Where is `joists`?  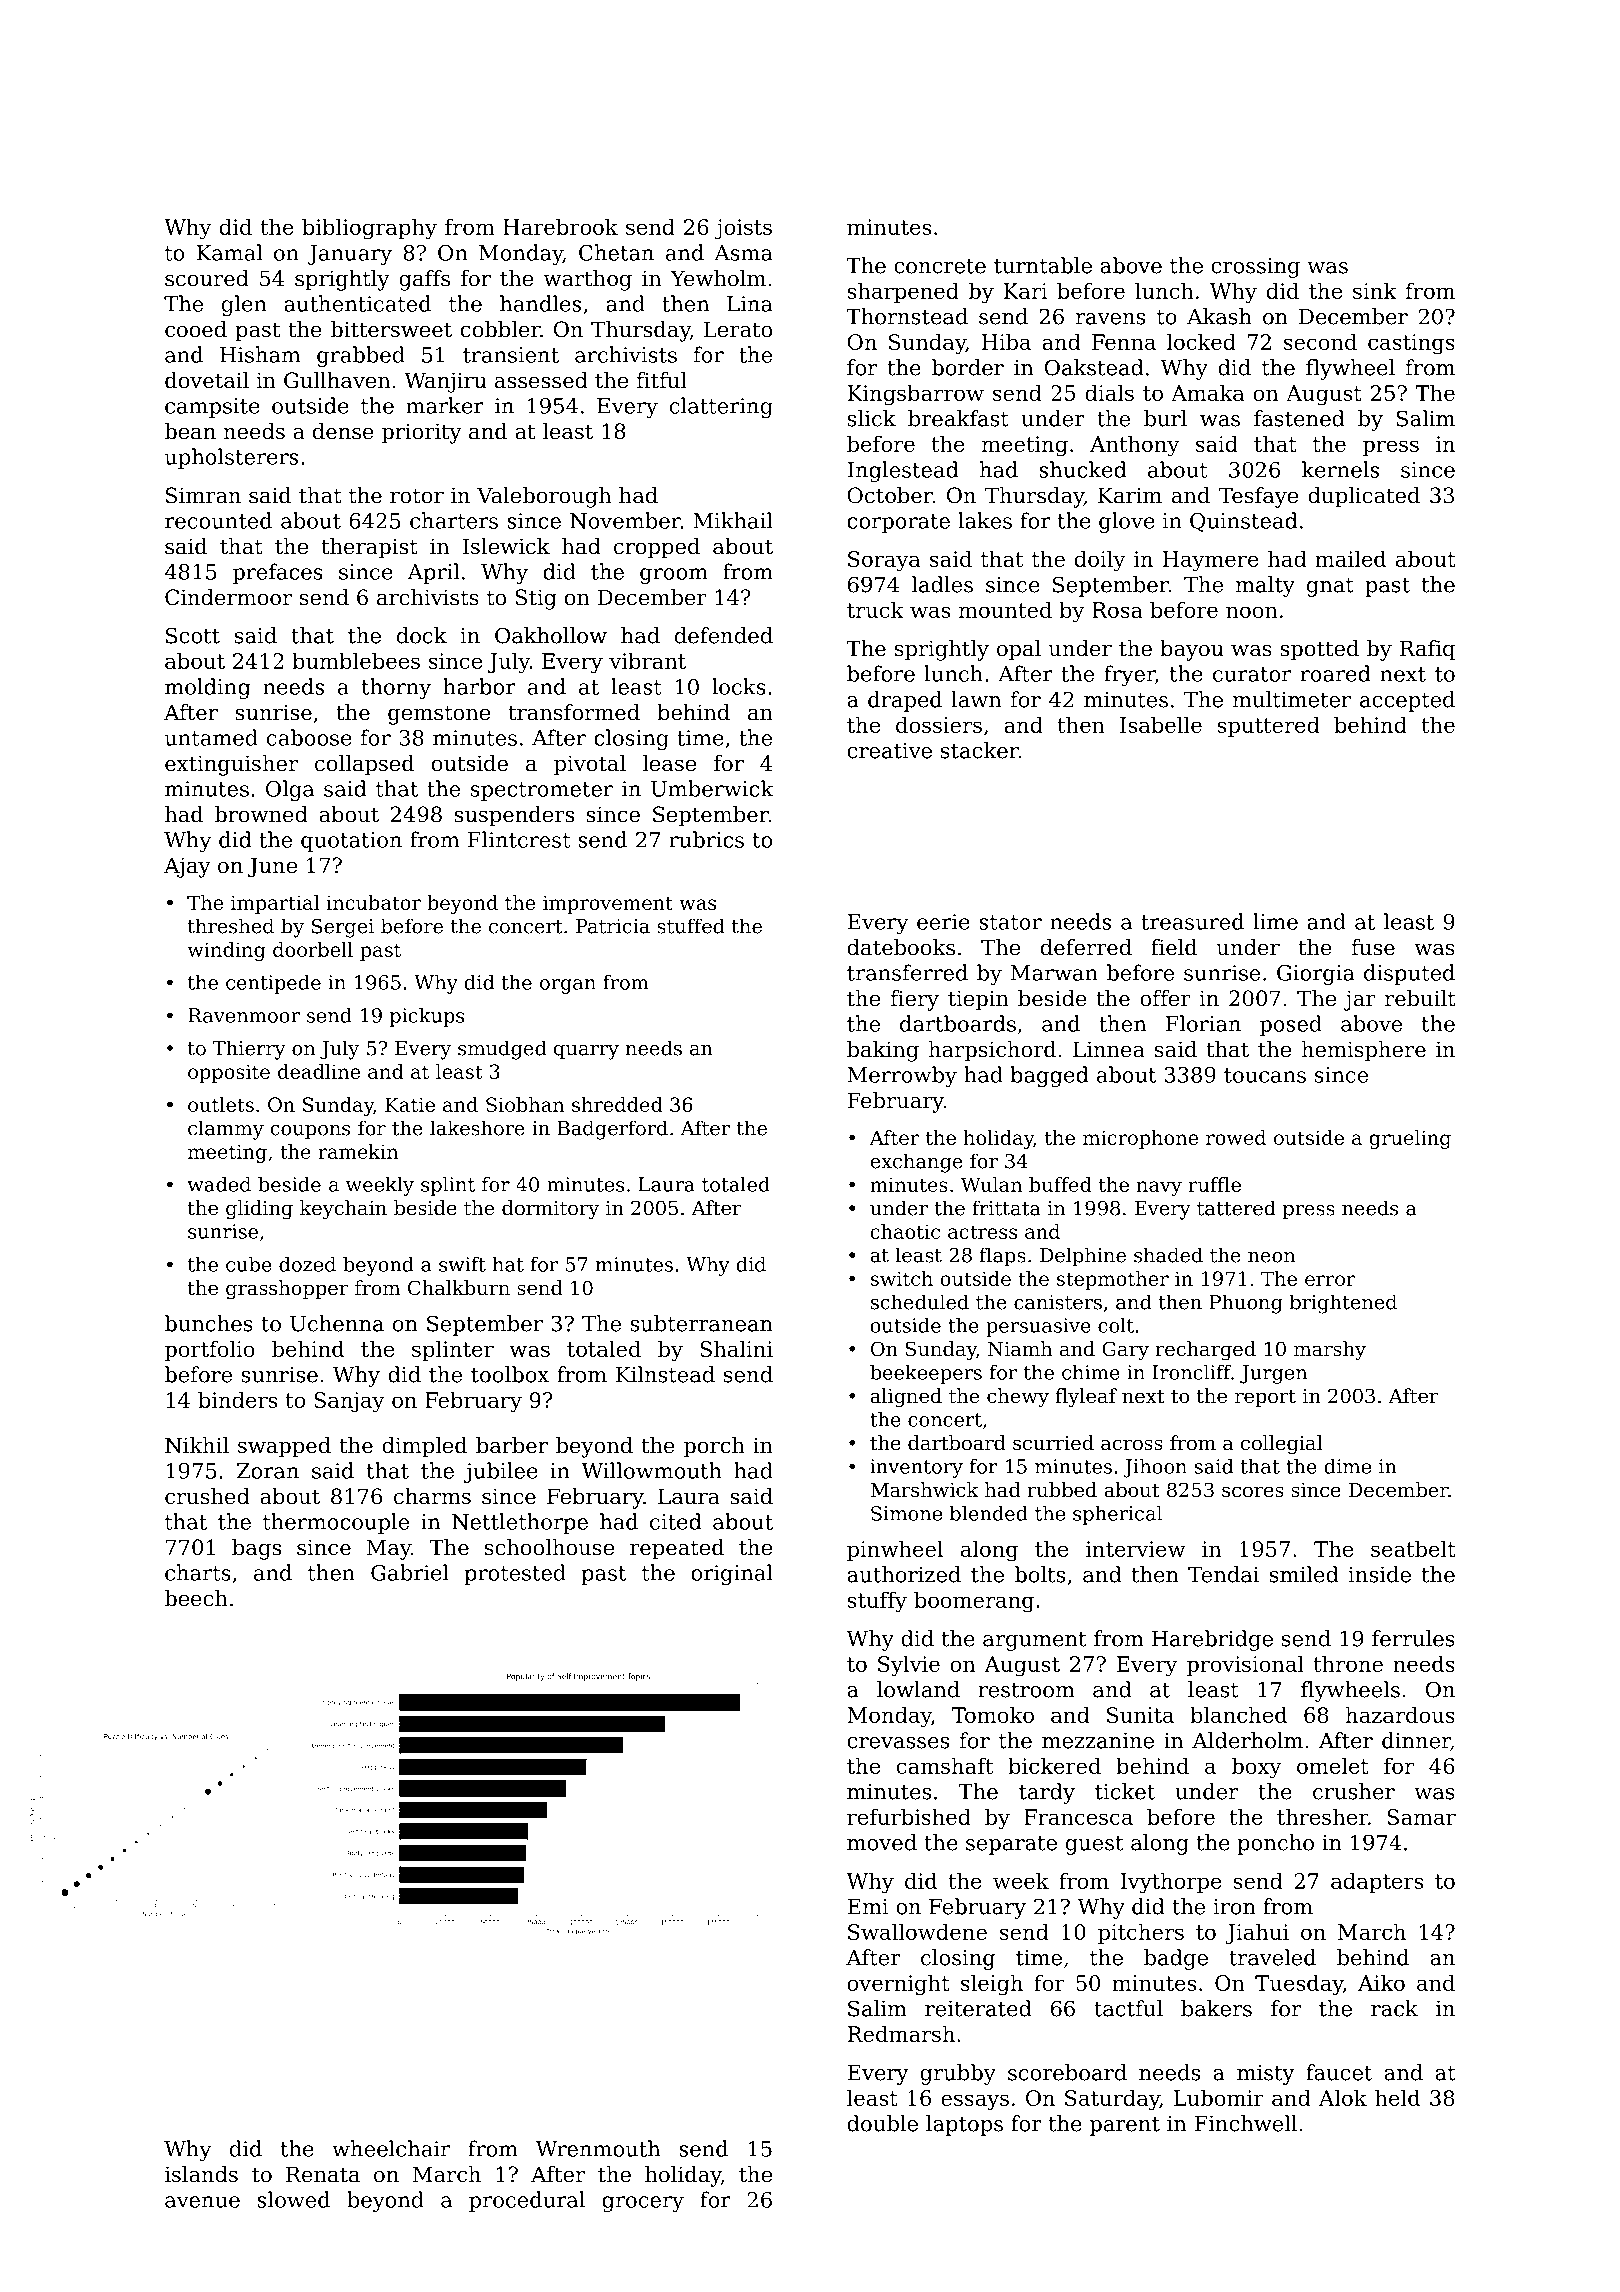 joists is located at coordinates (743, 229).
